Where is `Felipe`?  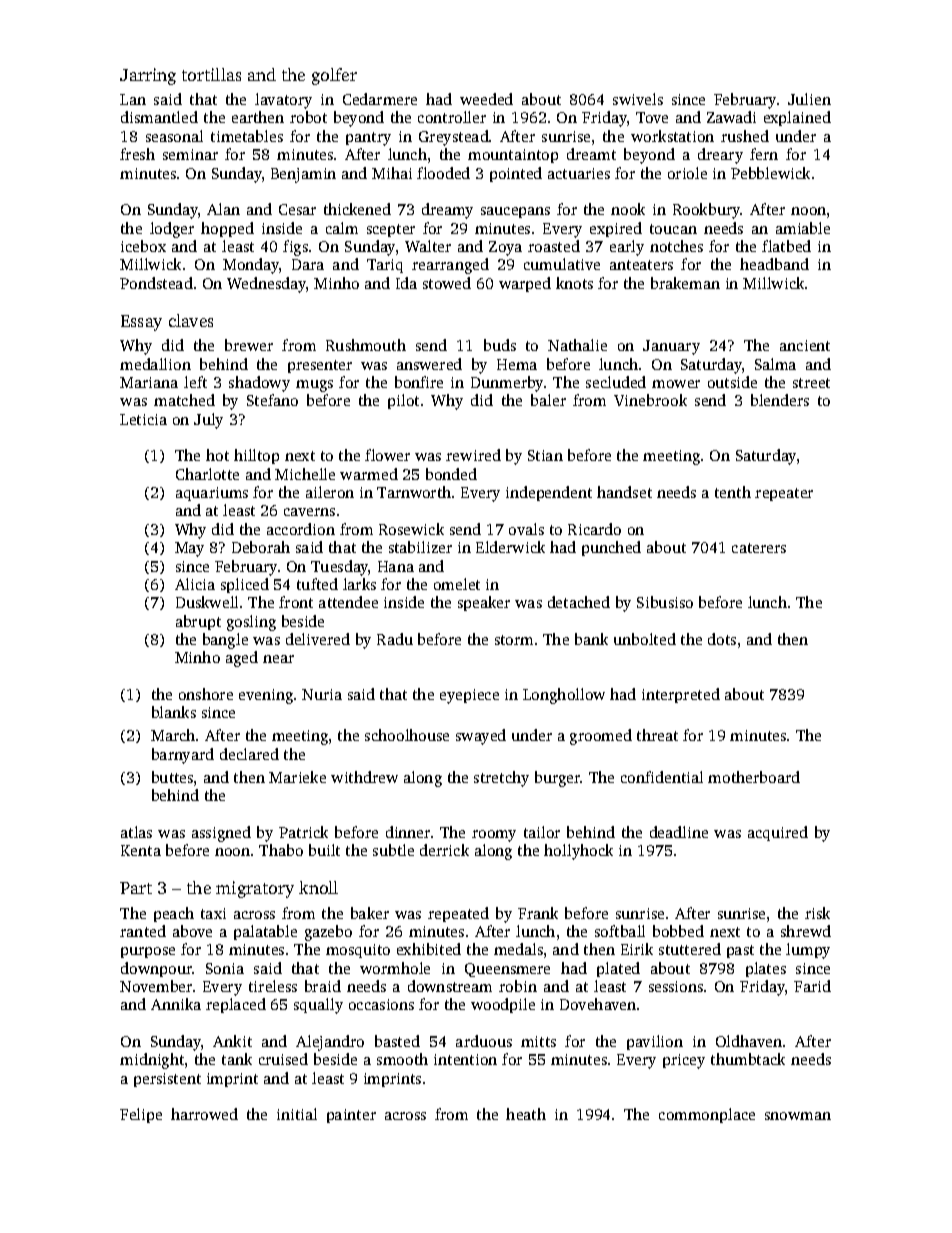 Felipe is located at coordinates (141, 1115).
